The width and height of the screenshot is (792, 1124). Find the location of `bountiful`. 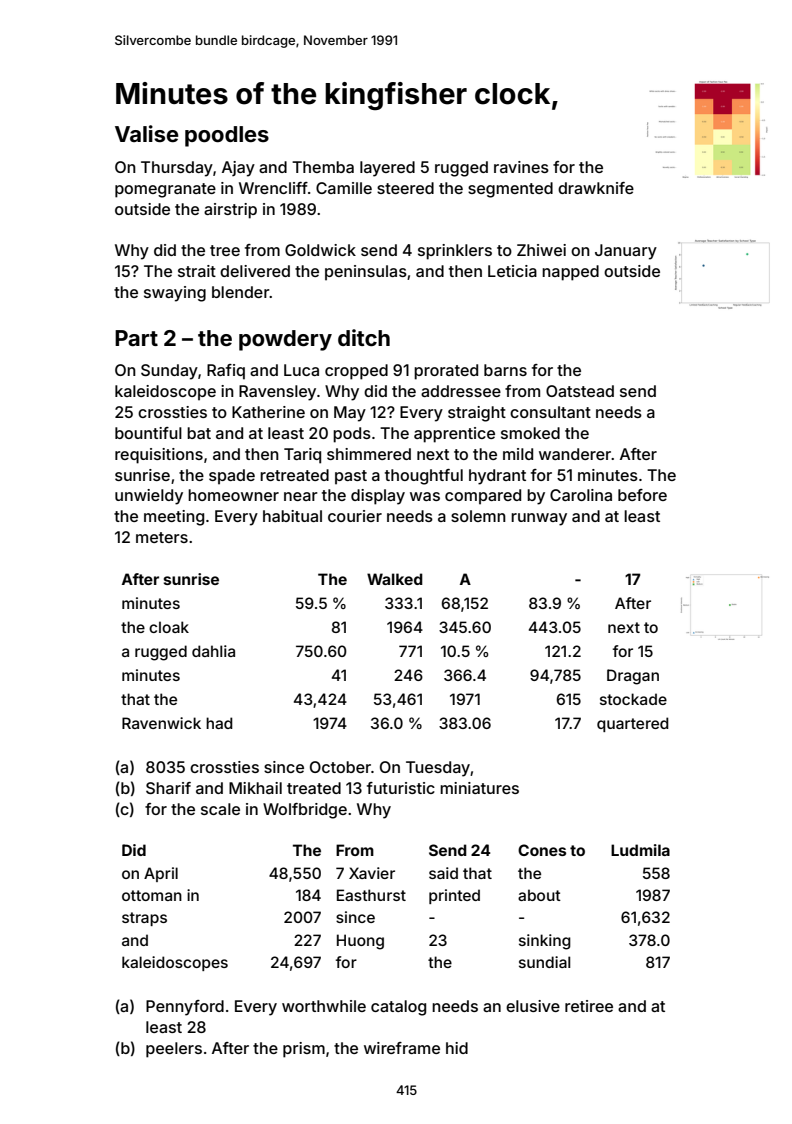

bountiful is located at coordinates (148, 433).
